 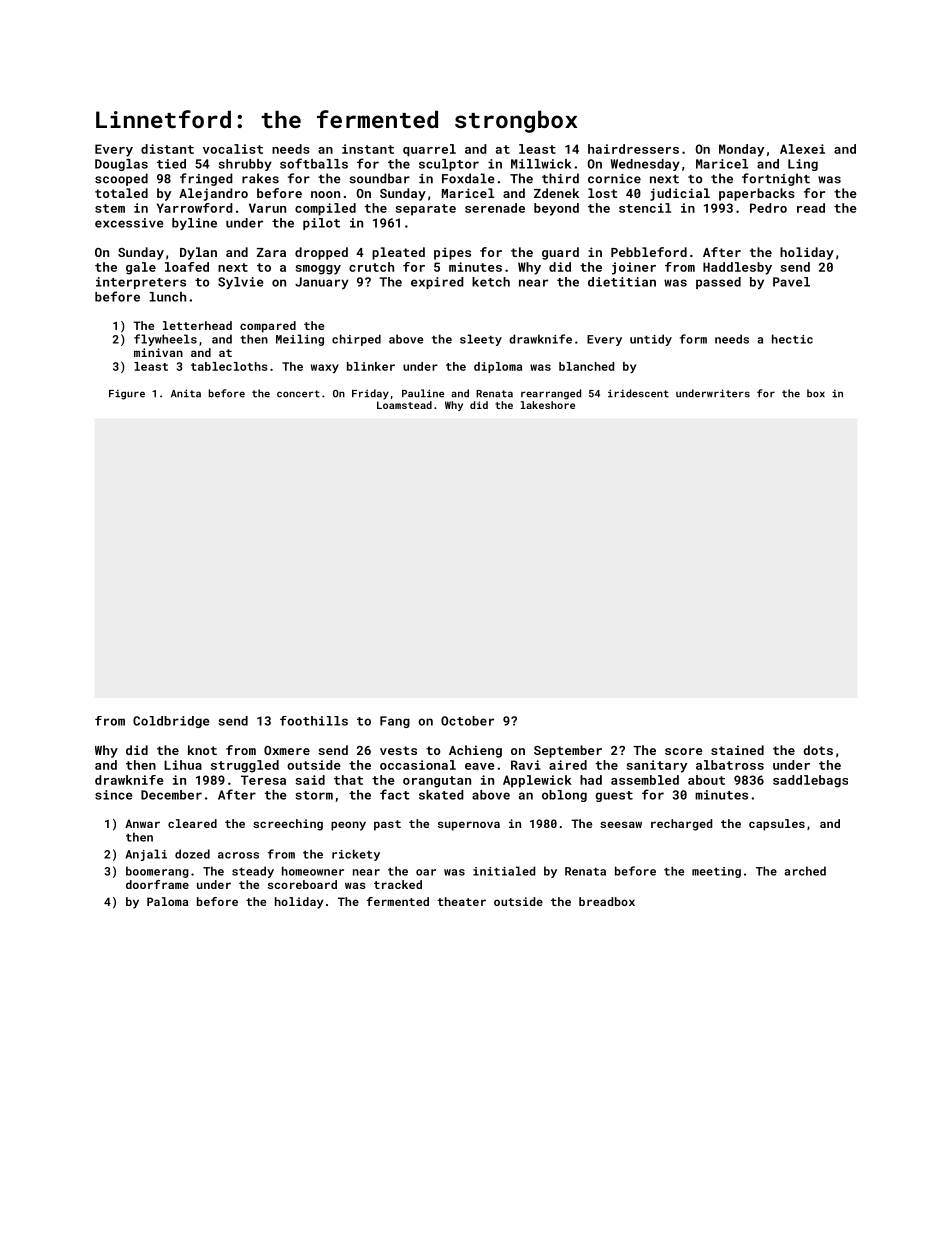 I want to click on quarrel, so click(x=429, y=150).
